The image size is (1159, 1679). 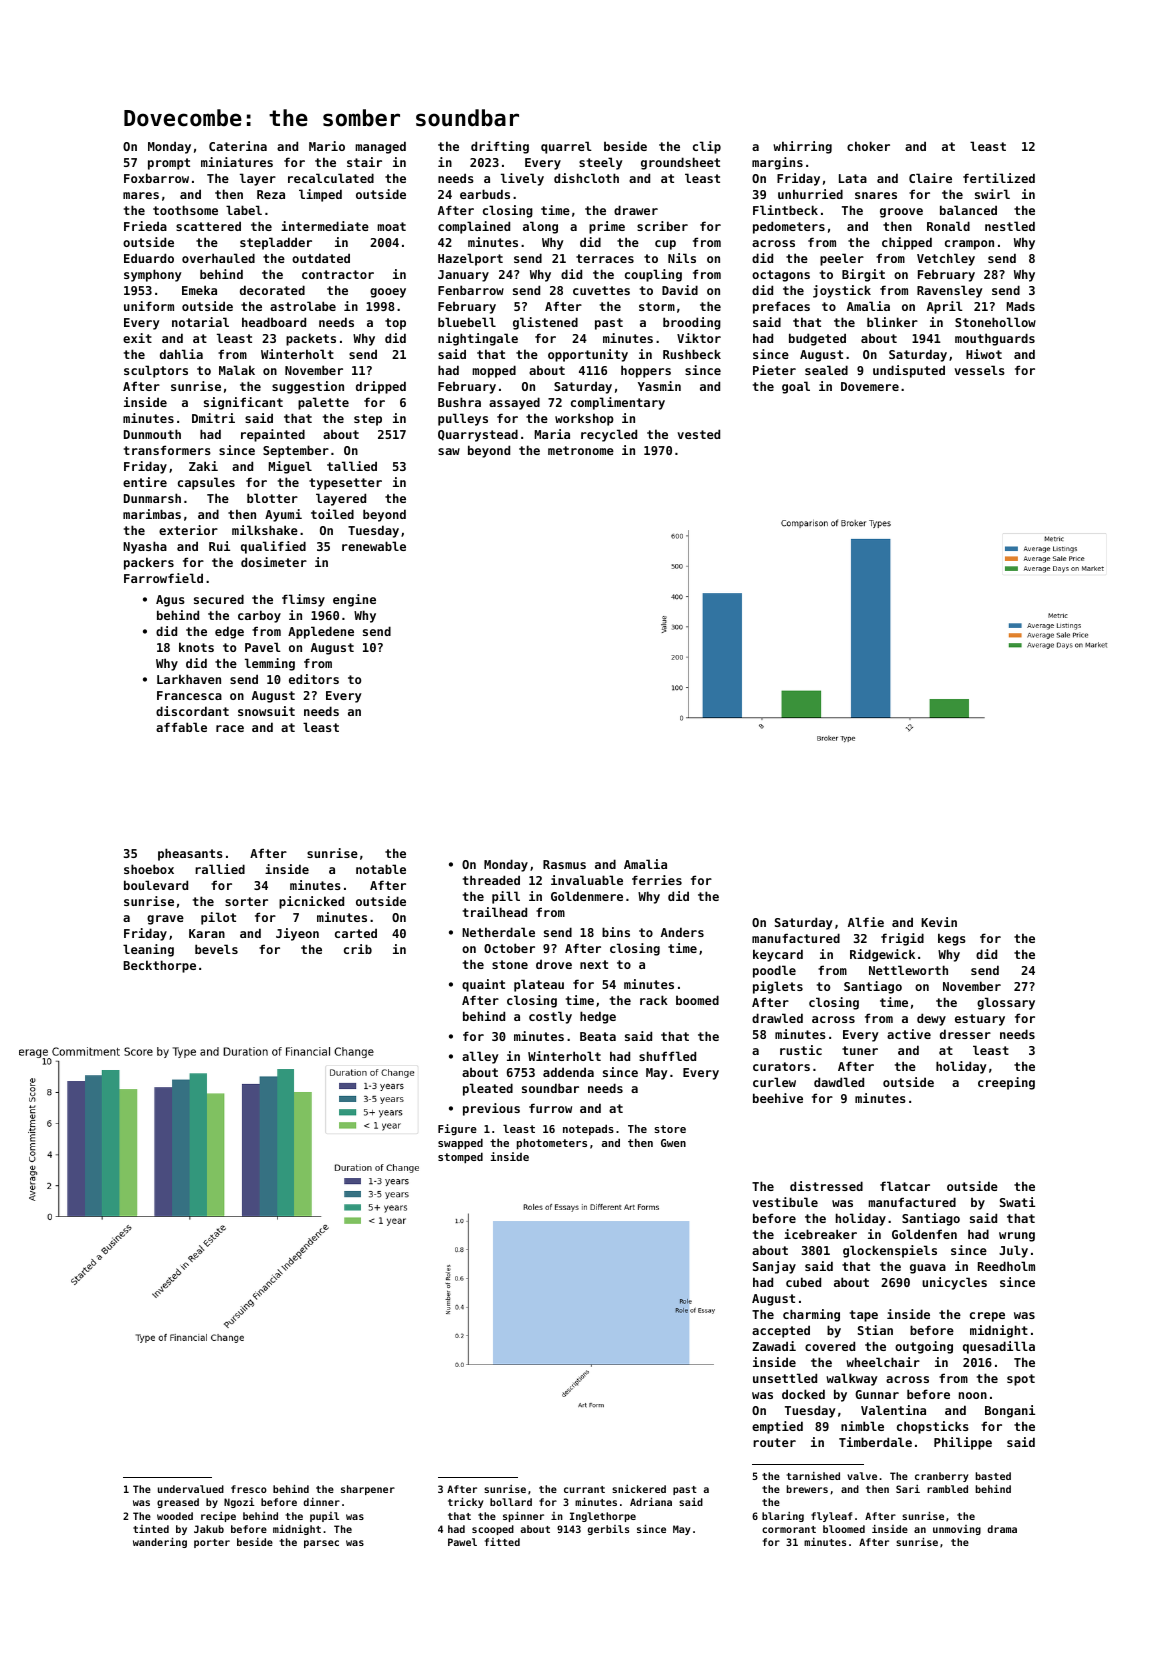 I want to click on whirring, so click(x=802, y=147).
